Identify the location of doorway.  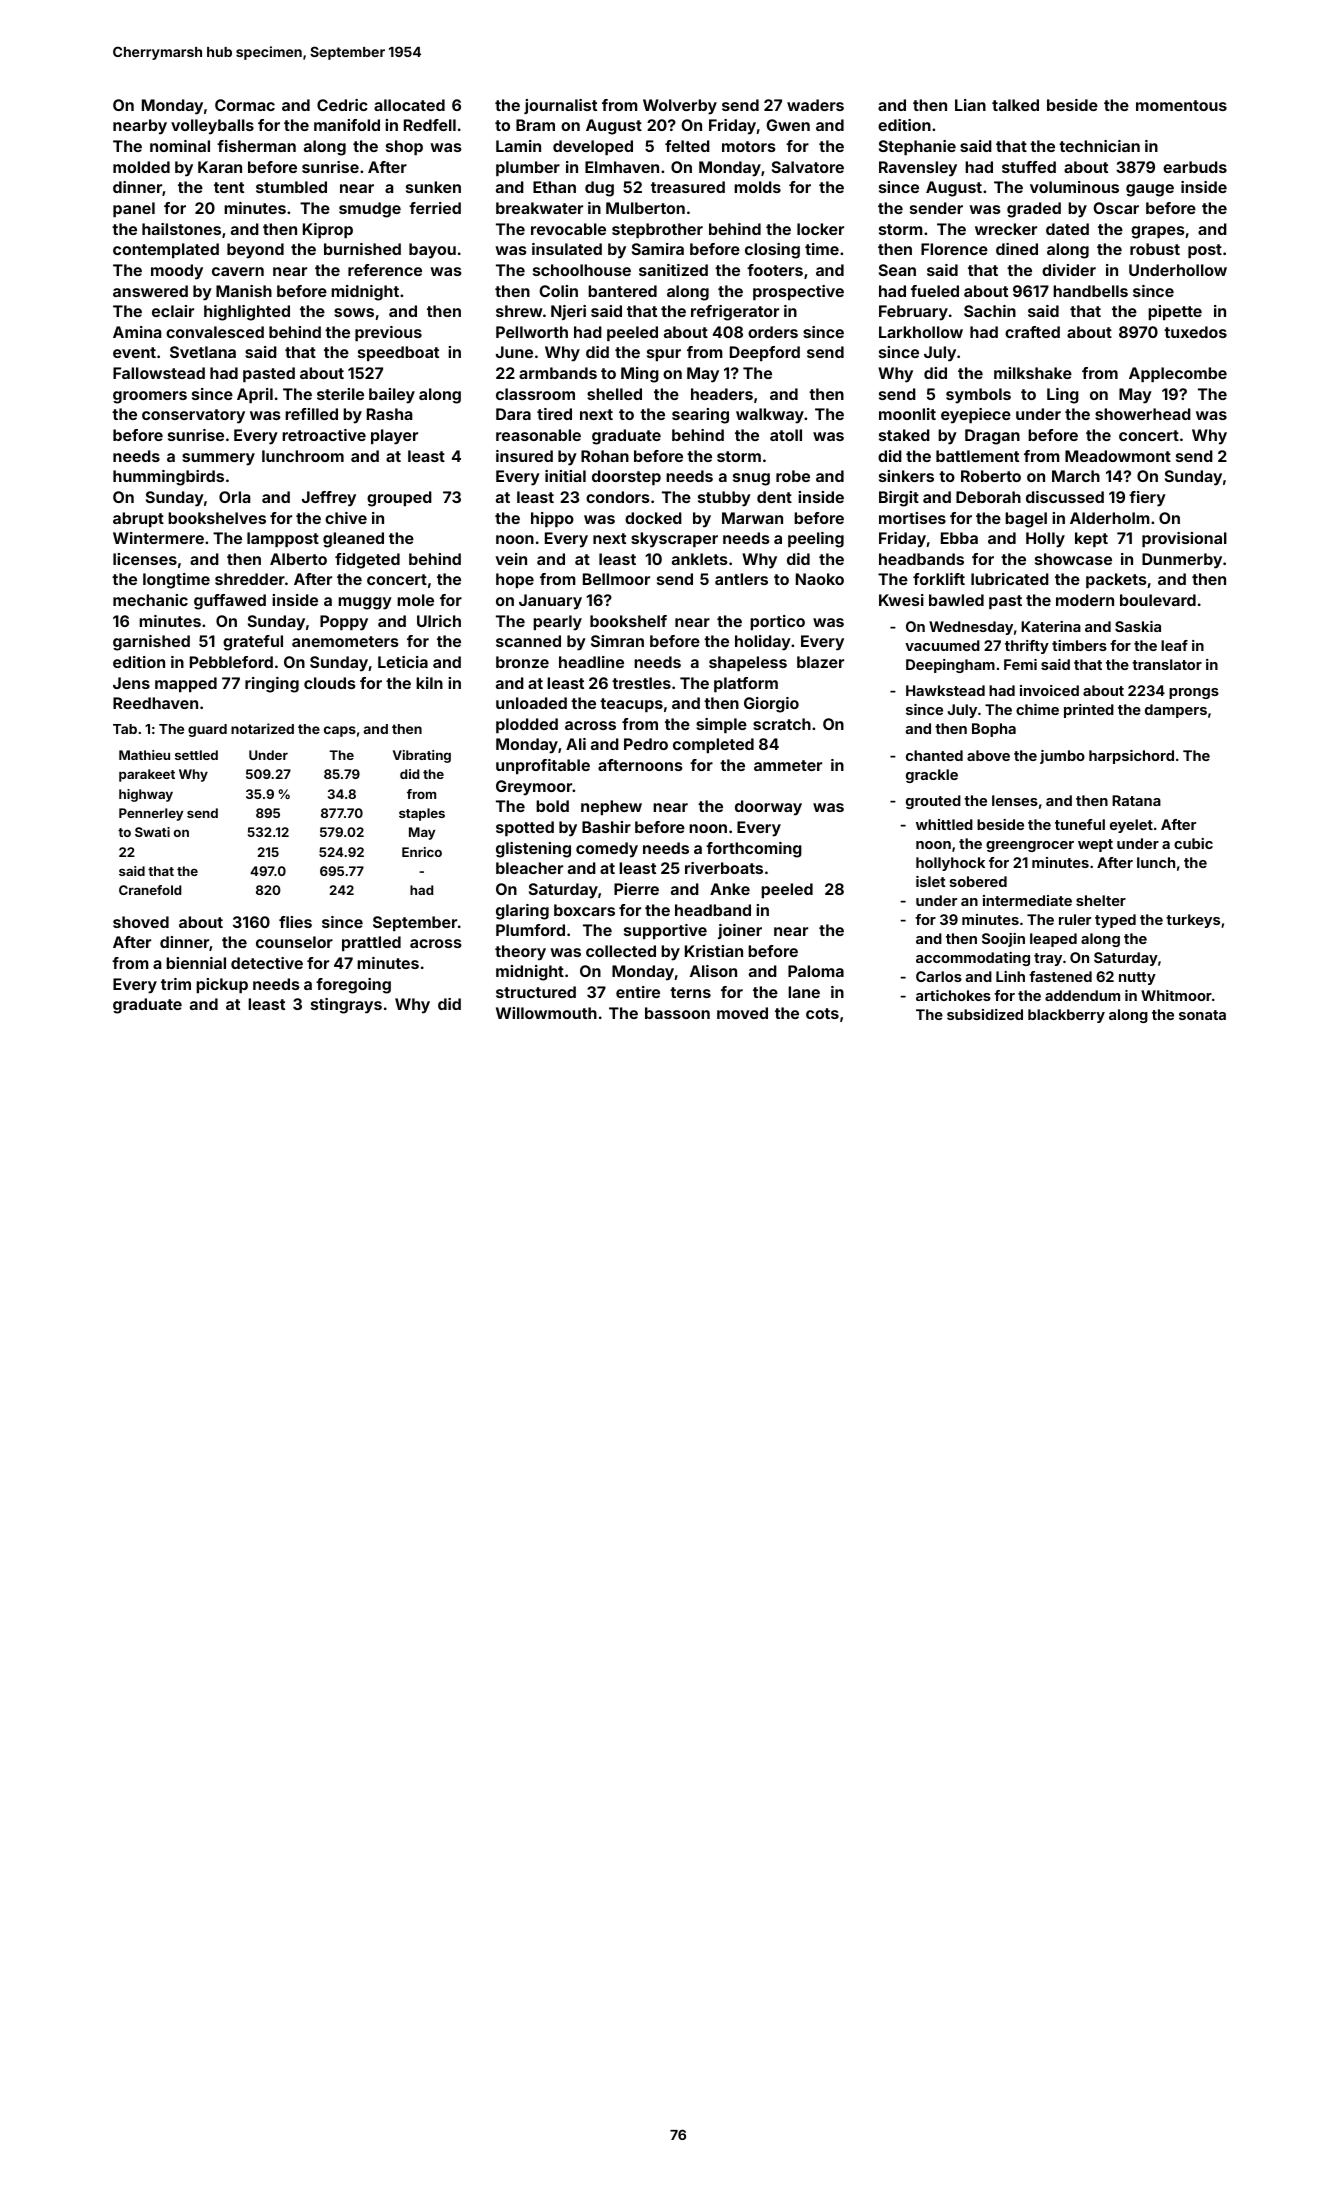
(768, 808).
